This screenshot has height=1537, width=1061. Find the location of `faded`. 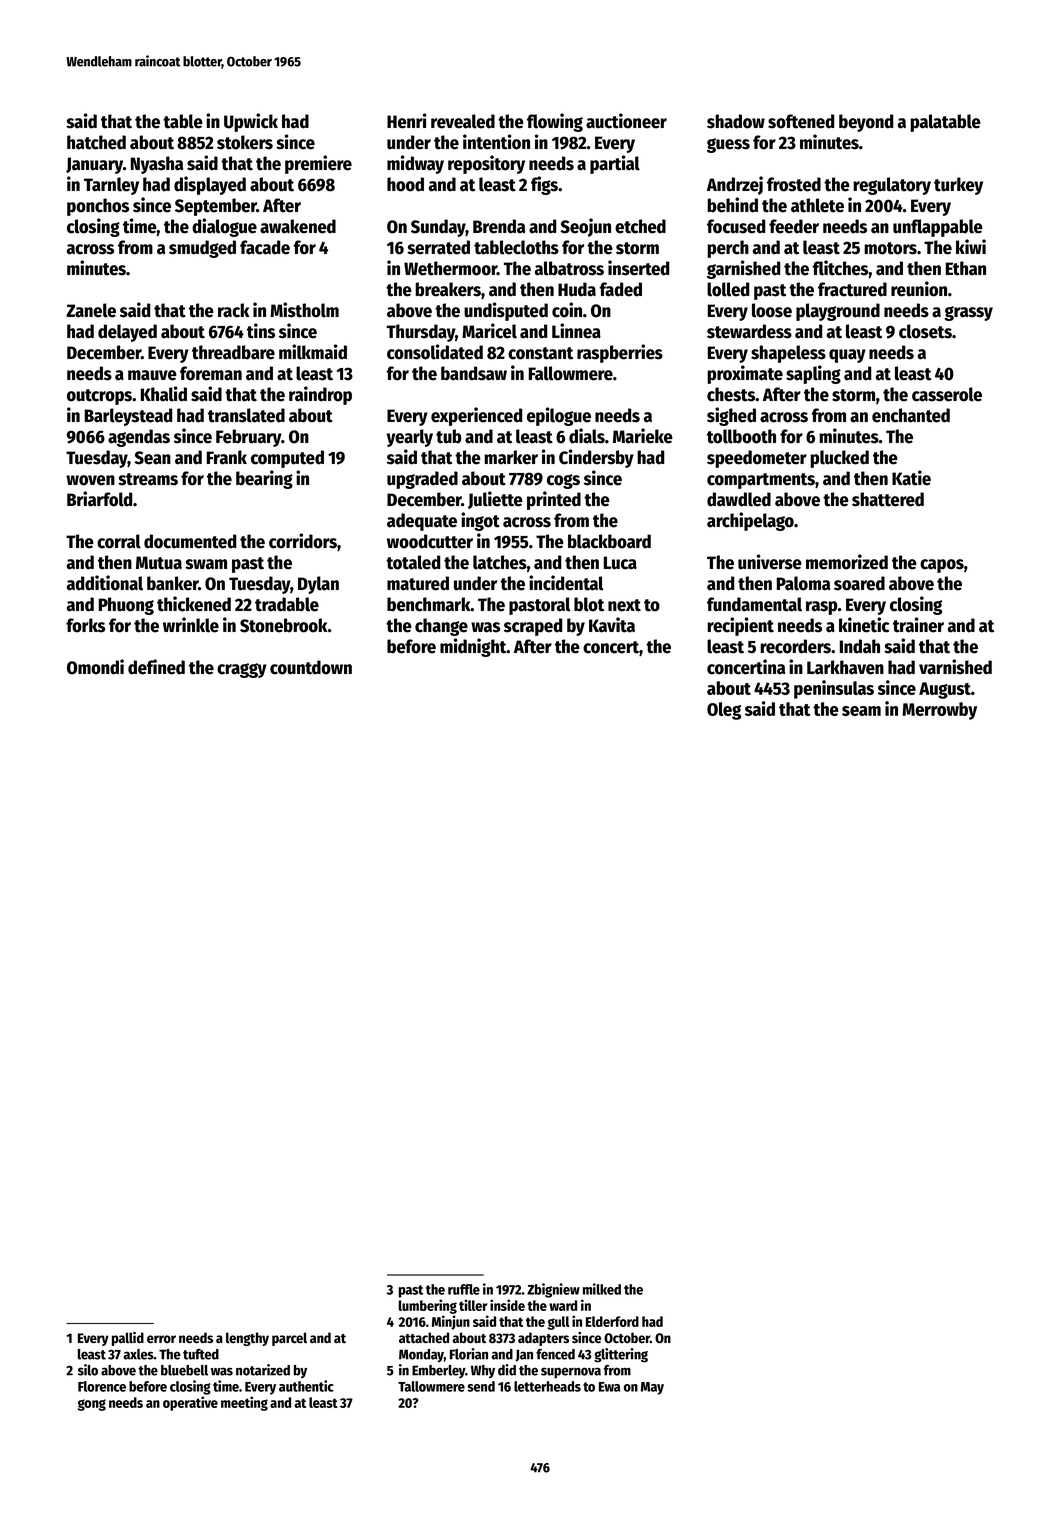

faded is located at coordinates (620, 289).
